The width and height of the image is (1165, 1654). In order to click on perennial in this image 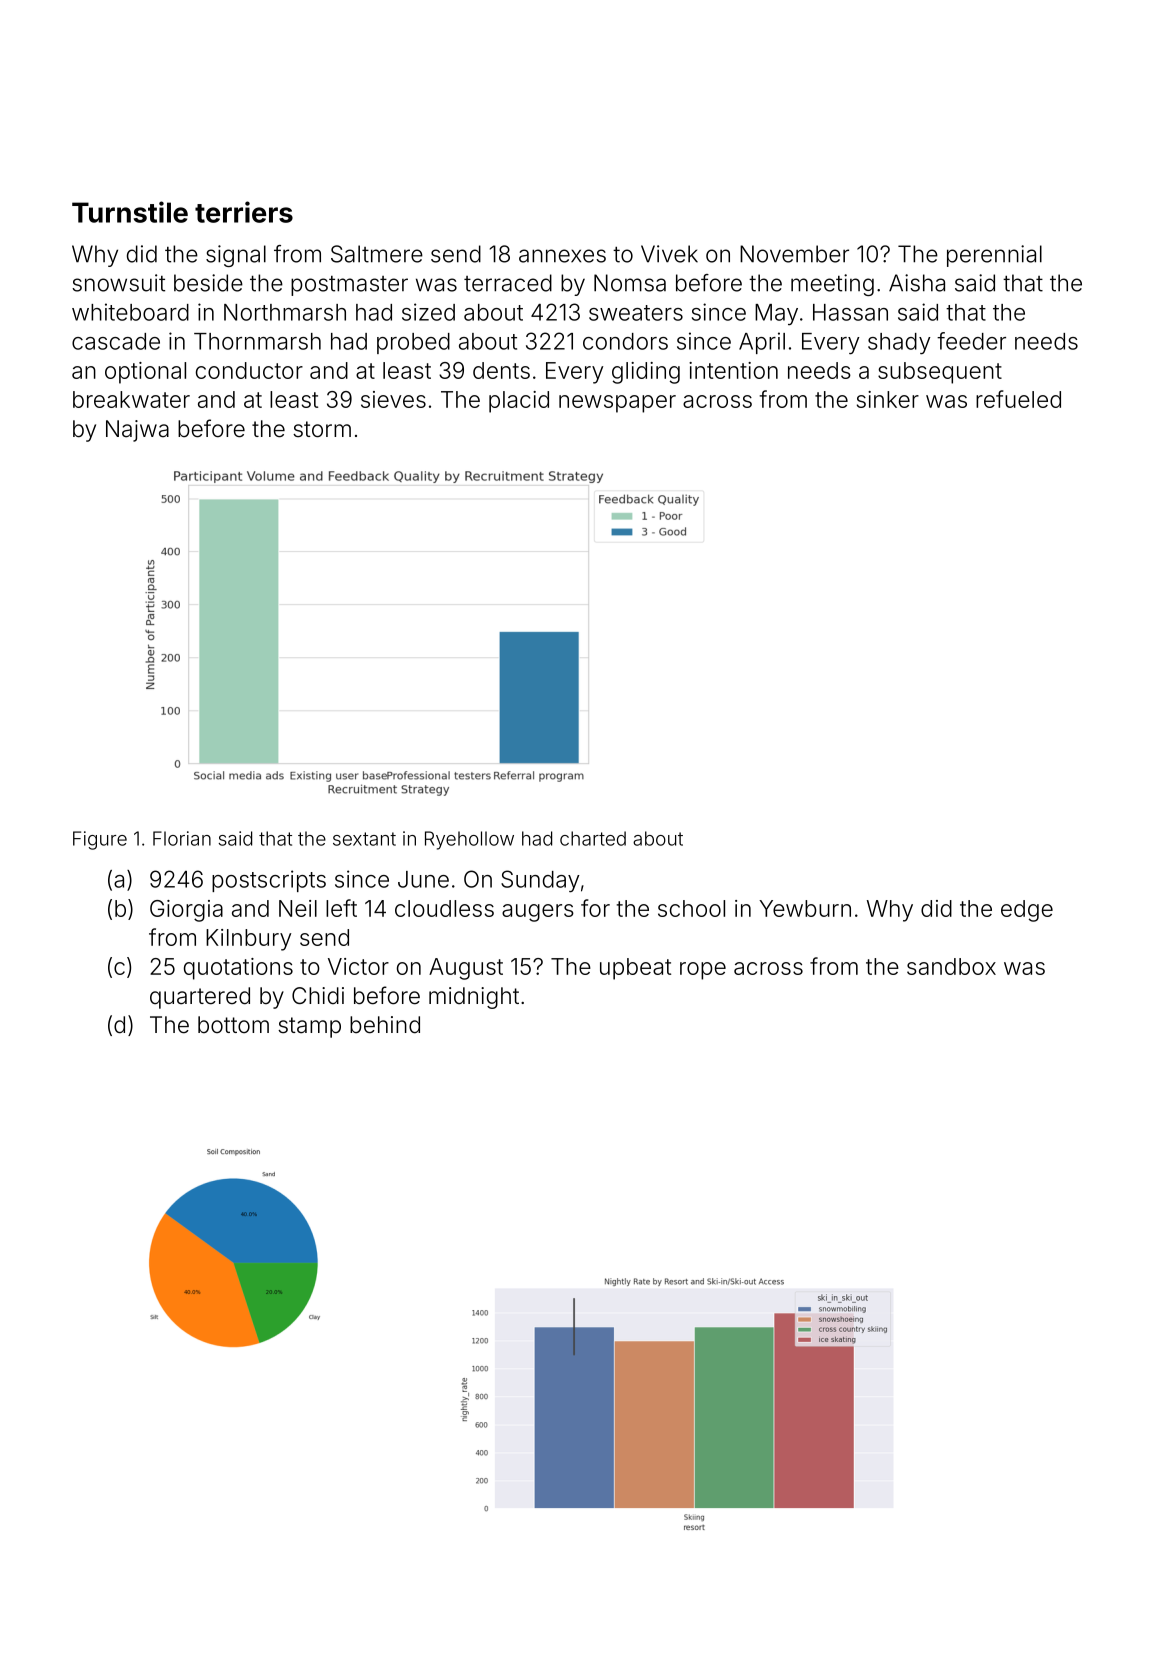, I will do `click(994, 256)`.
